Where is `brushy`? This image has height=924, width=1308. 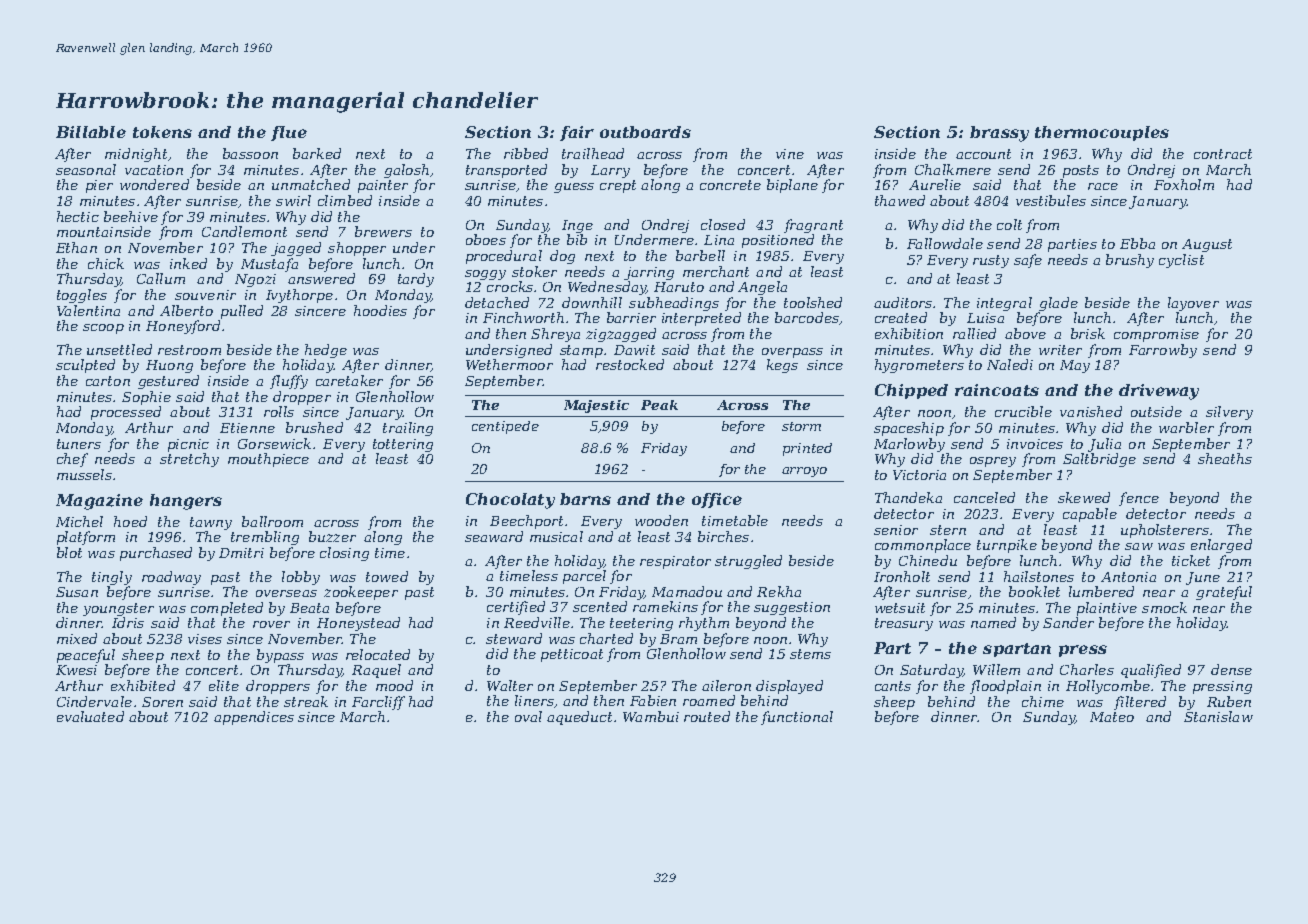
brushy is located at coordinates (1130, 261).
